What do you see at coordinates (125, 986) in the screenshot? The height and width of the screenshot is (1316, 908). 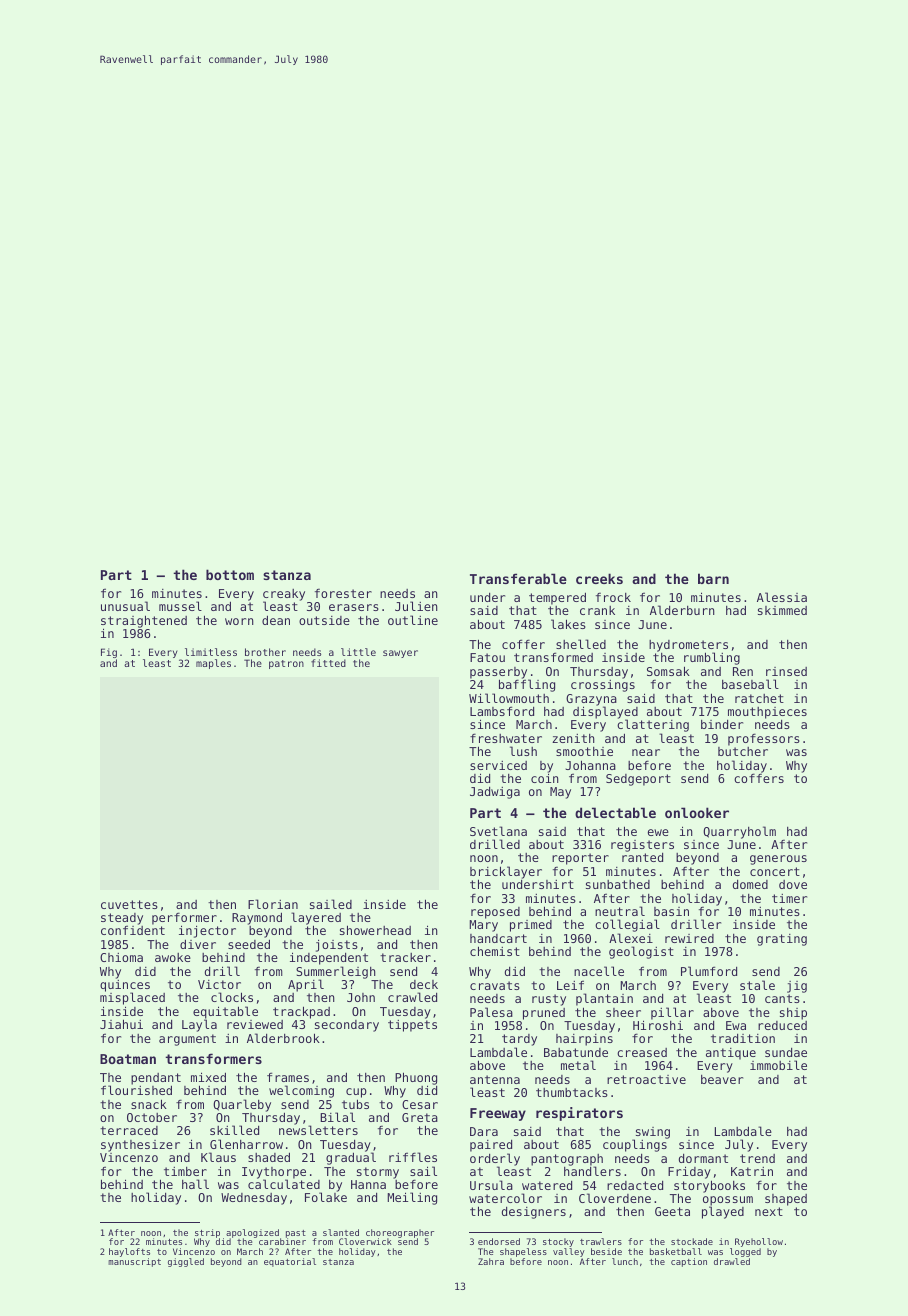 I see `quinces` at bounding box center [125, 986].
